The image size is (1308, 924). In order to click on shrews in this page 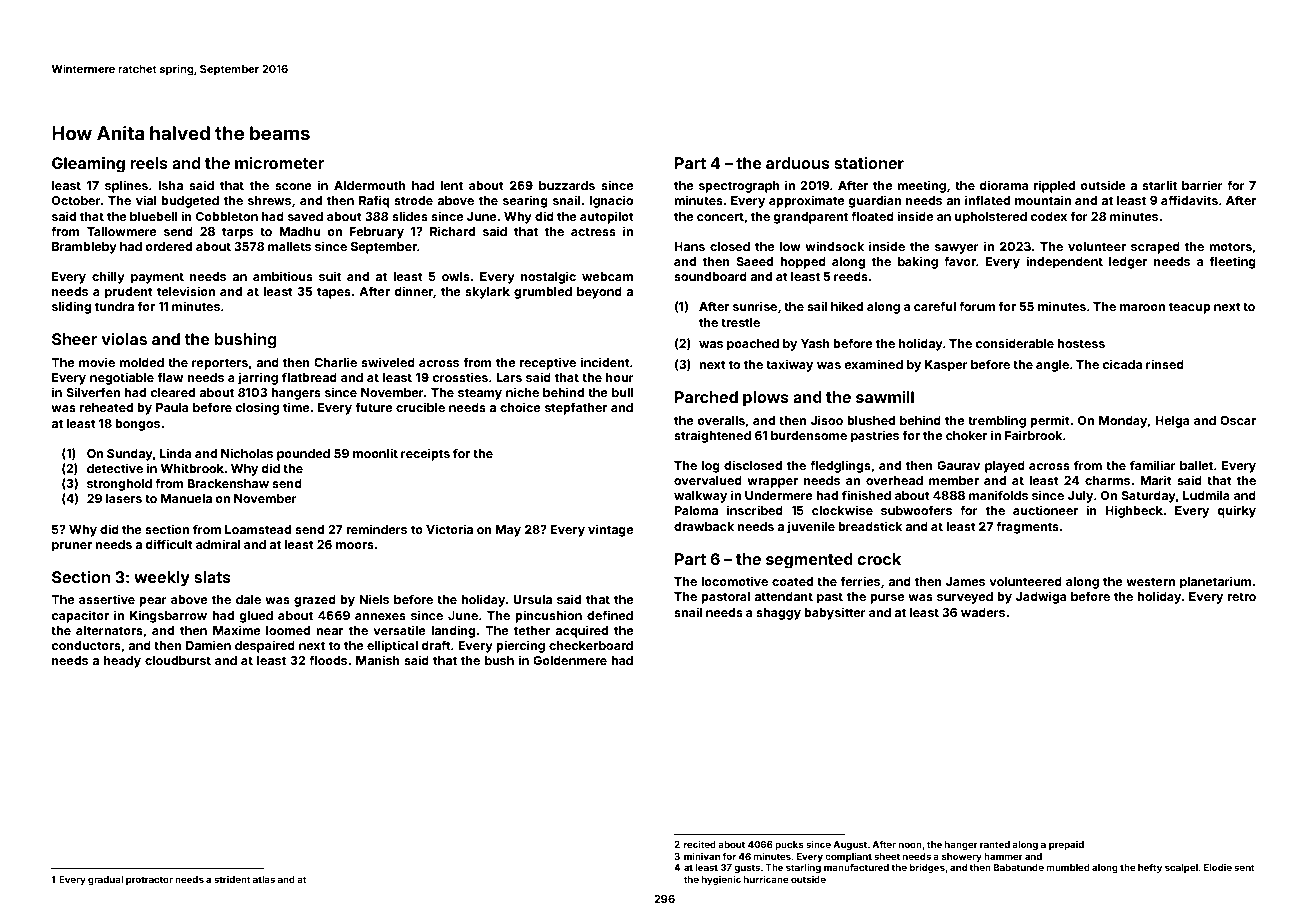, I will do `click(269, 200)`.
